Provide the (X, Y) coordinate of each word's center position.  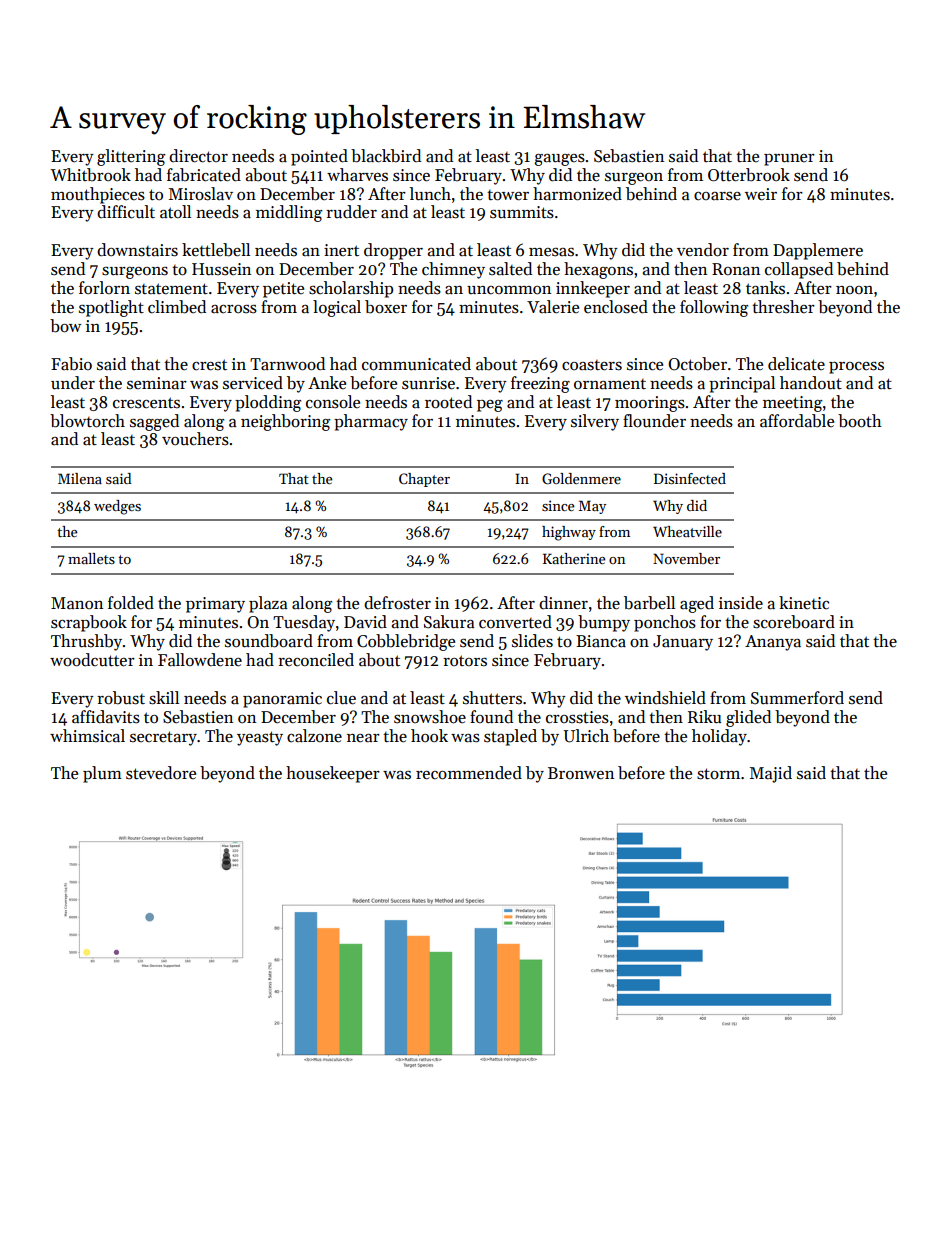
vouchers (195, 439)
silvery (595, 422)
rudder (351, 212)
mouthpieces (98, 195)
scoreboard (794, 622)
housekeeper (333, 774)
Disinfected (690, 478)
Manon (77, 603)
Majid (771, 774)
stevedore (161, 773)
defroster (397, 603)
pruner (789, 160)
